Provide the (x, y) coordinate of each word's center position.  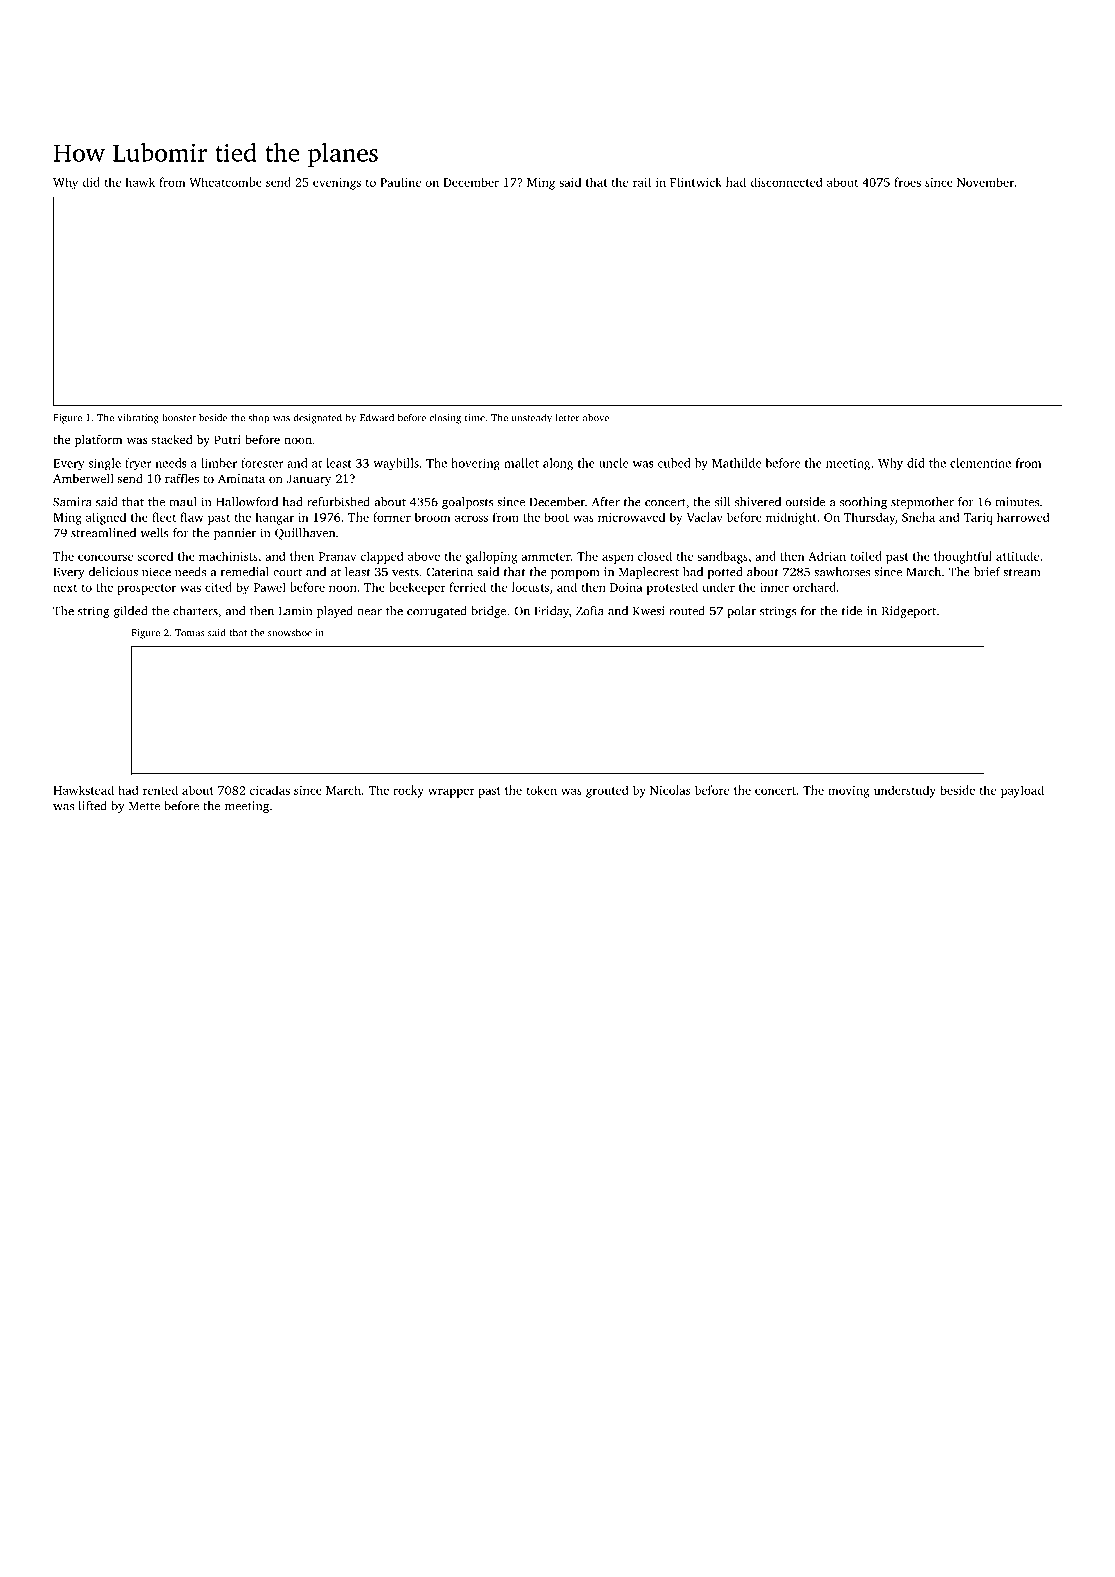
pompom (575, 574)
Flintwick (696, 182)
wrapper (451, 793)
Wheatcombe (225, 182)
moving (848, 792)
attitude (1017, 556)
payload (1022, 791)
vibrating (138, 418)
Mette (144, 806)
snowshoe (290, 633)
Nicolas (670, 790)
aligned (106, 518)
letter (568, 417)
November (985, 182)
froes (907, 182)
